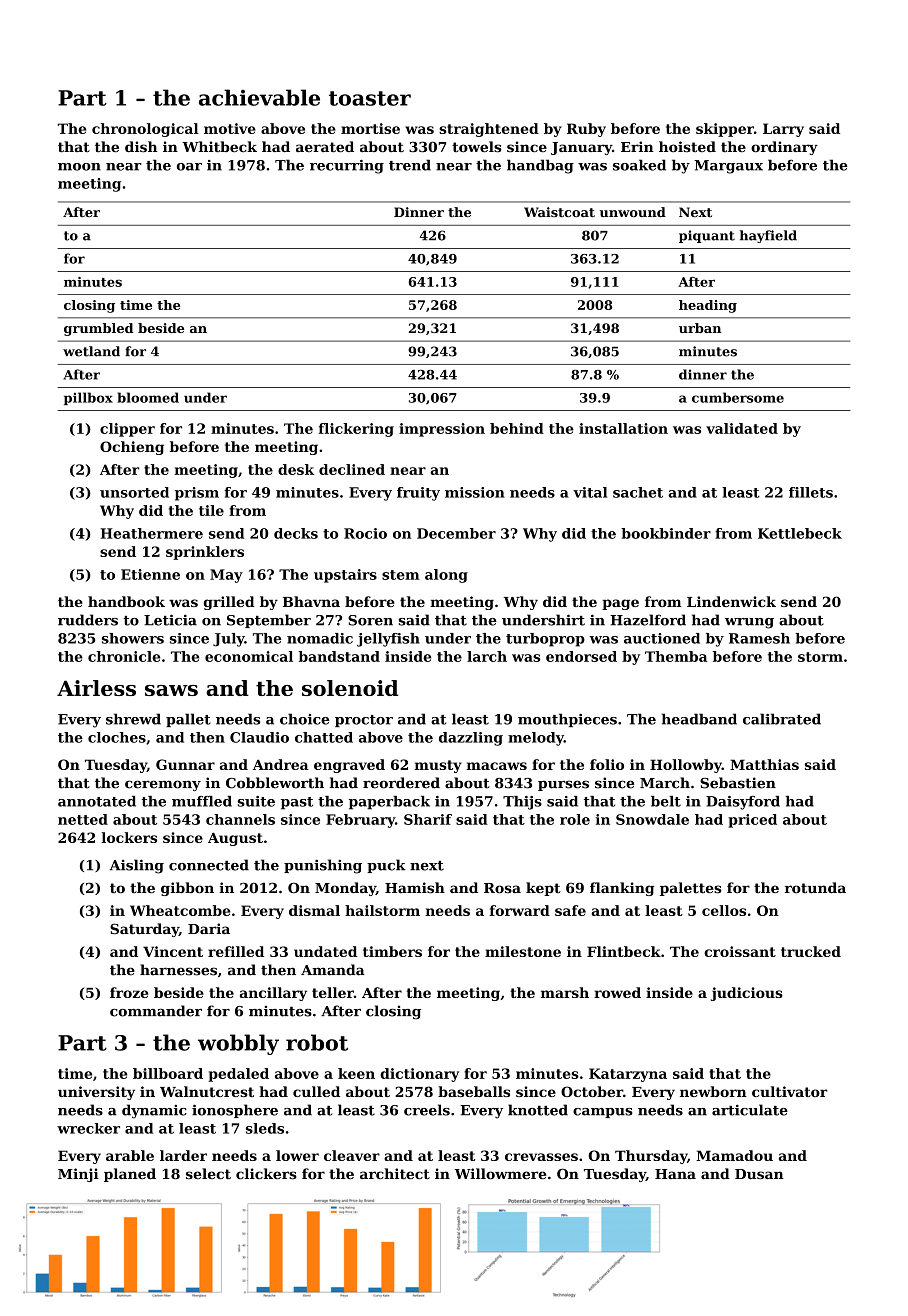 The width and height of the page is (908, 1316). Describe the element at coordinates (370, 98) in the page. I see `toaster` at that location.
